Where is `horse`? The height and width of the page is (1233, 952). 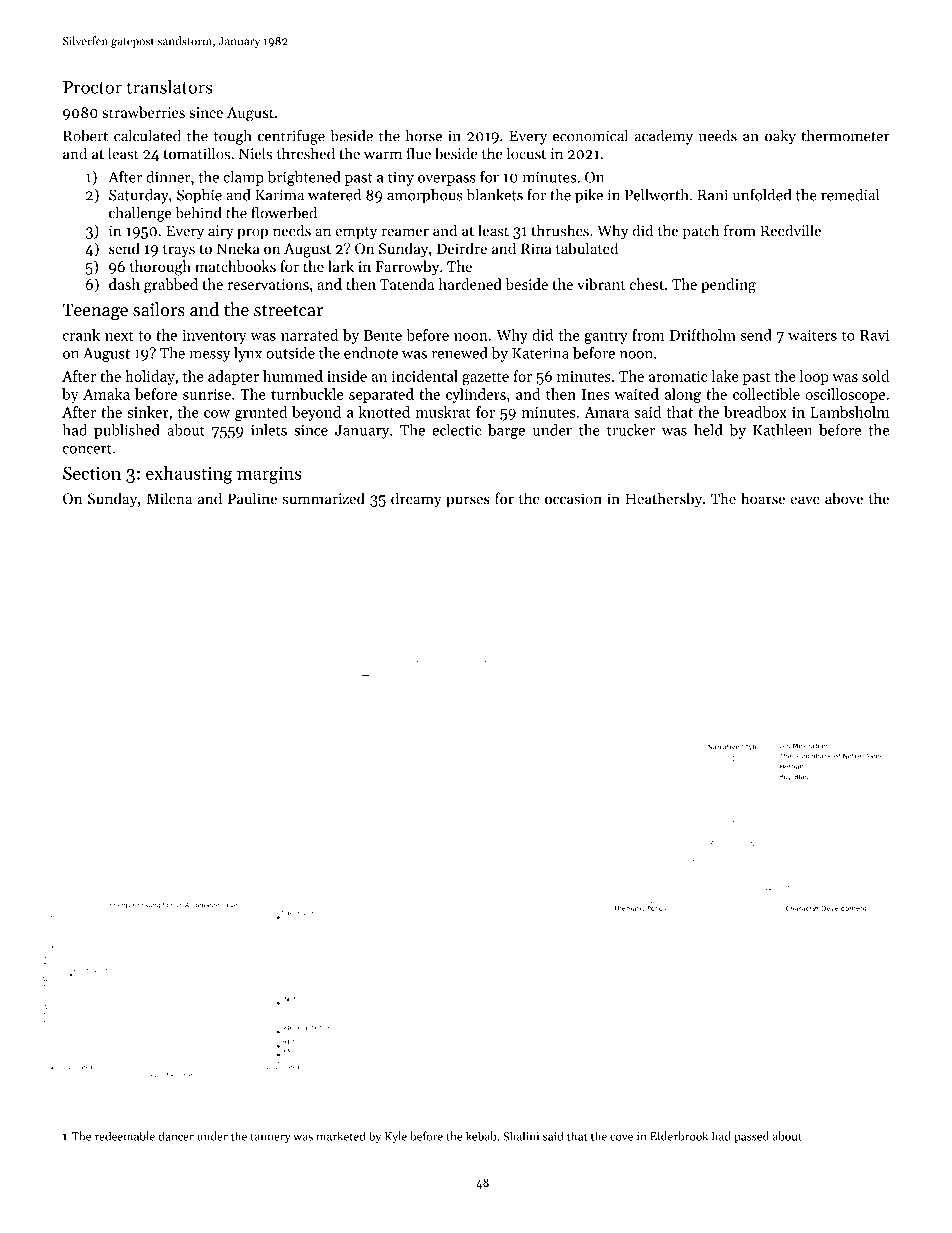 horse is located at coordinates (424, 135).
